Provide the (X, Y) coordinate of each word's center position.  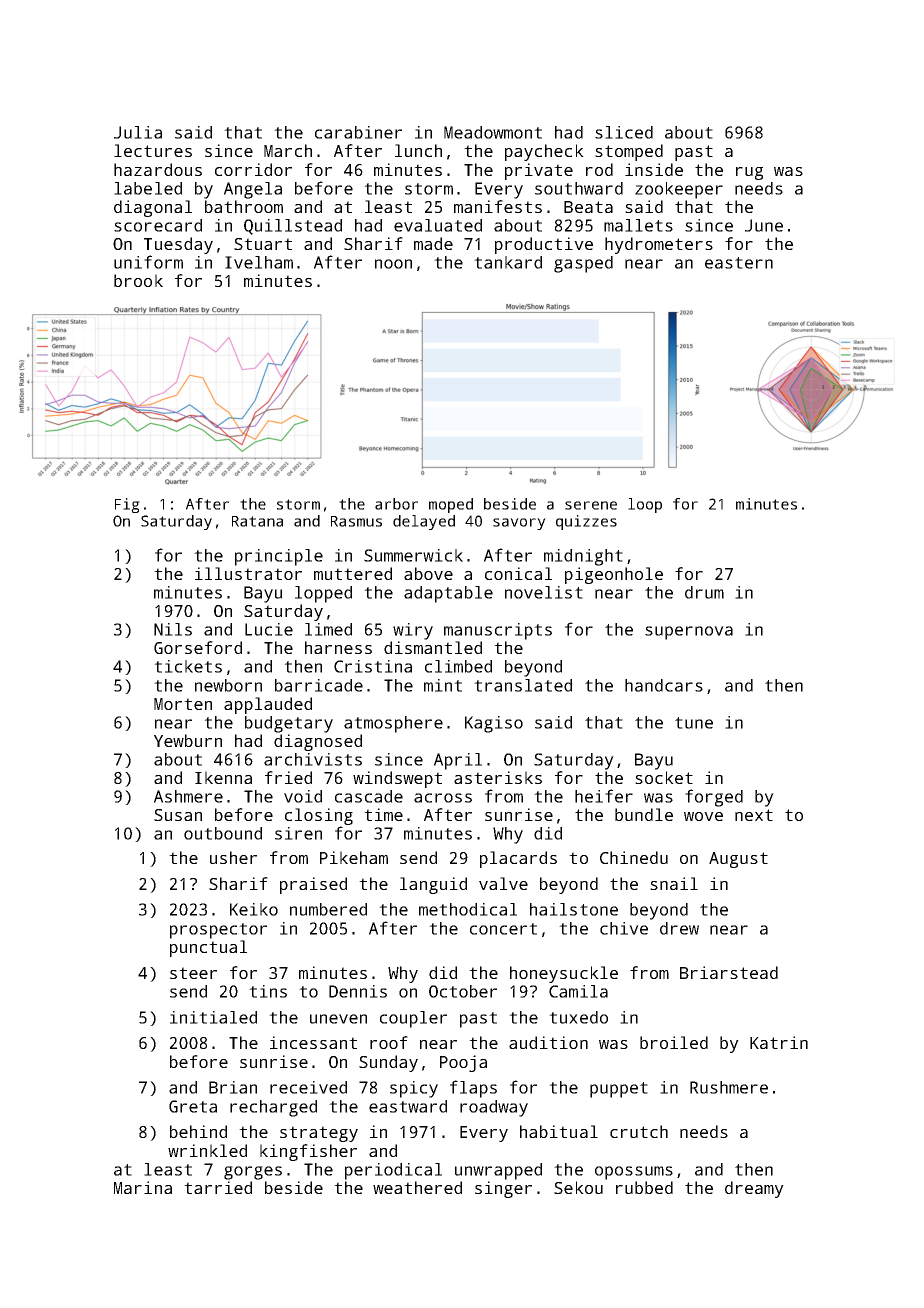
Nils (173, 629)
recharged (273, 1108)
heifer (604, 796)
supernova (689, 633)
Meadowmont (493, 132)
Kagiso (494, 724)
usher (233, 857)
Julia (138, 132)
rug (749, 173)
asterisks (498, 777)
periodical (393, 1171)
